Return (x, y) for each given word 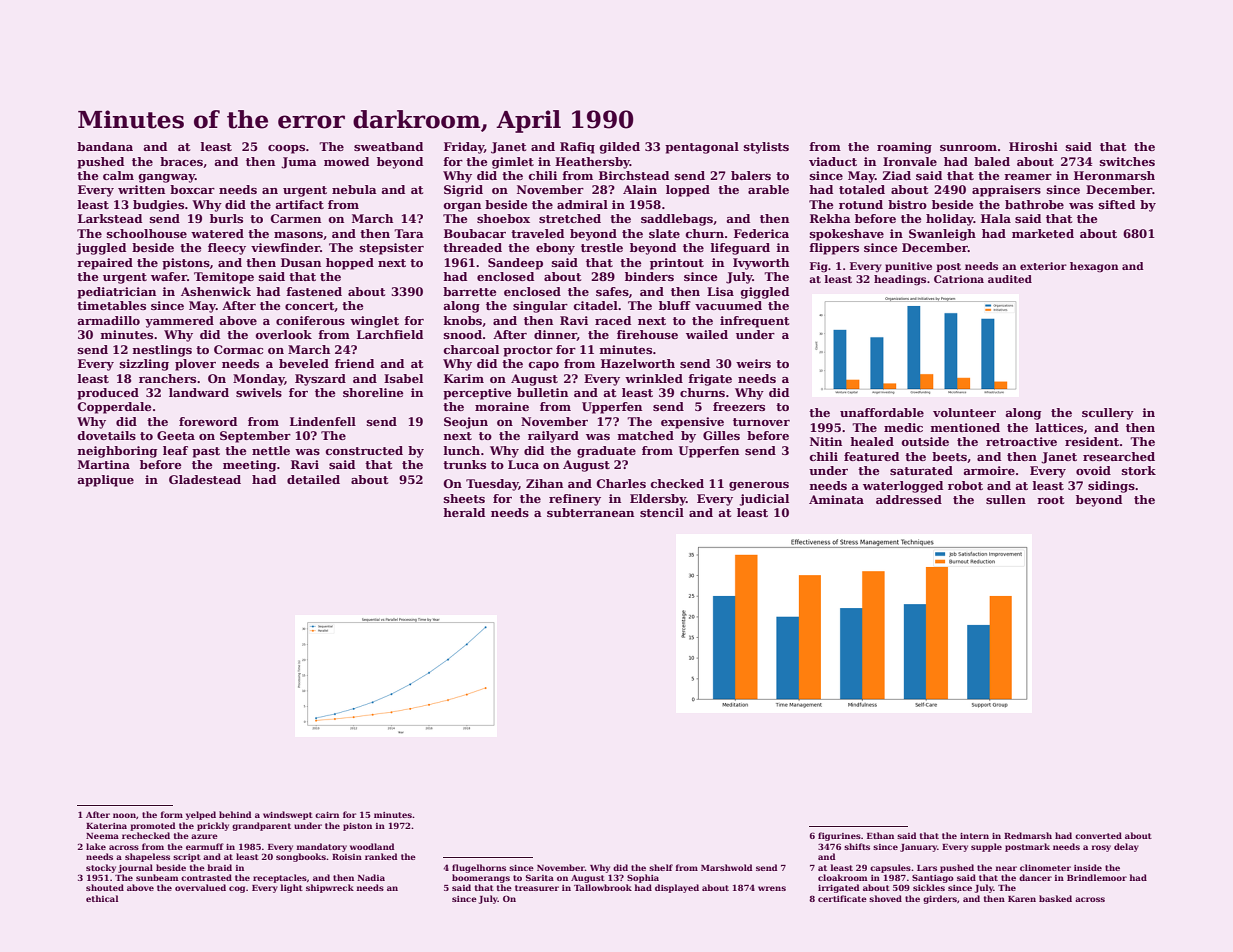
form (171, 814)
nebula (354, 189)
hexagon (1094, 267)
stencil (662, 512)
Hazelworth (638, 363)
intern (974, 836)
